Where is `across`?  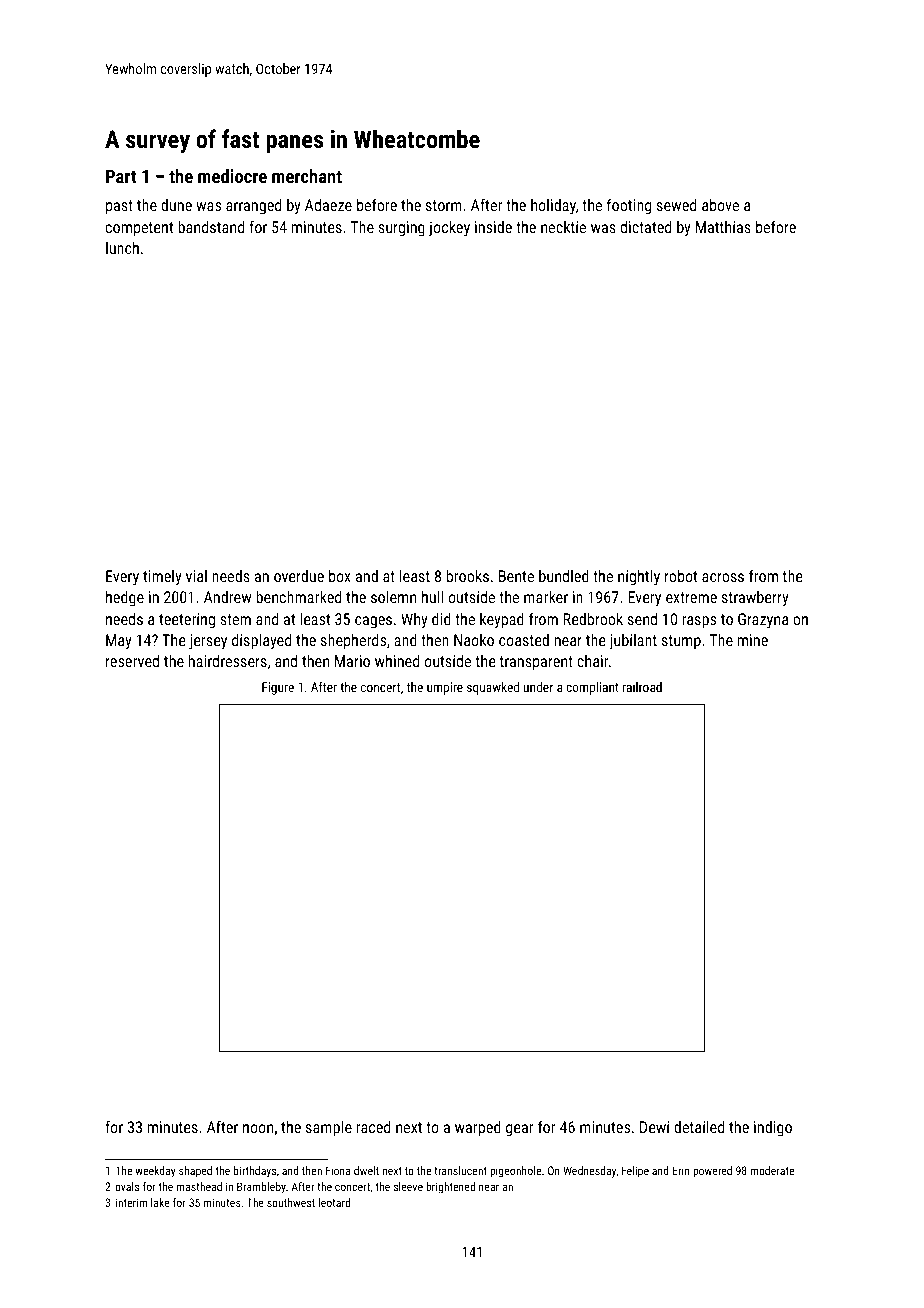
across is located at coordinates (723, 577).
